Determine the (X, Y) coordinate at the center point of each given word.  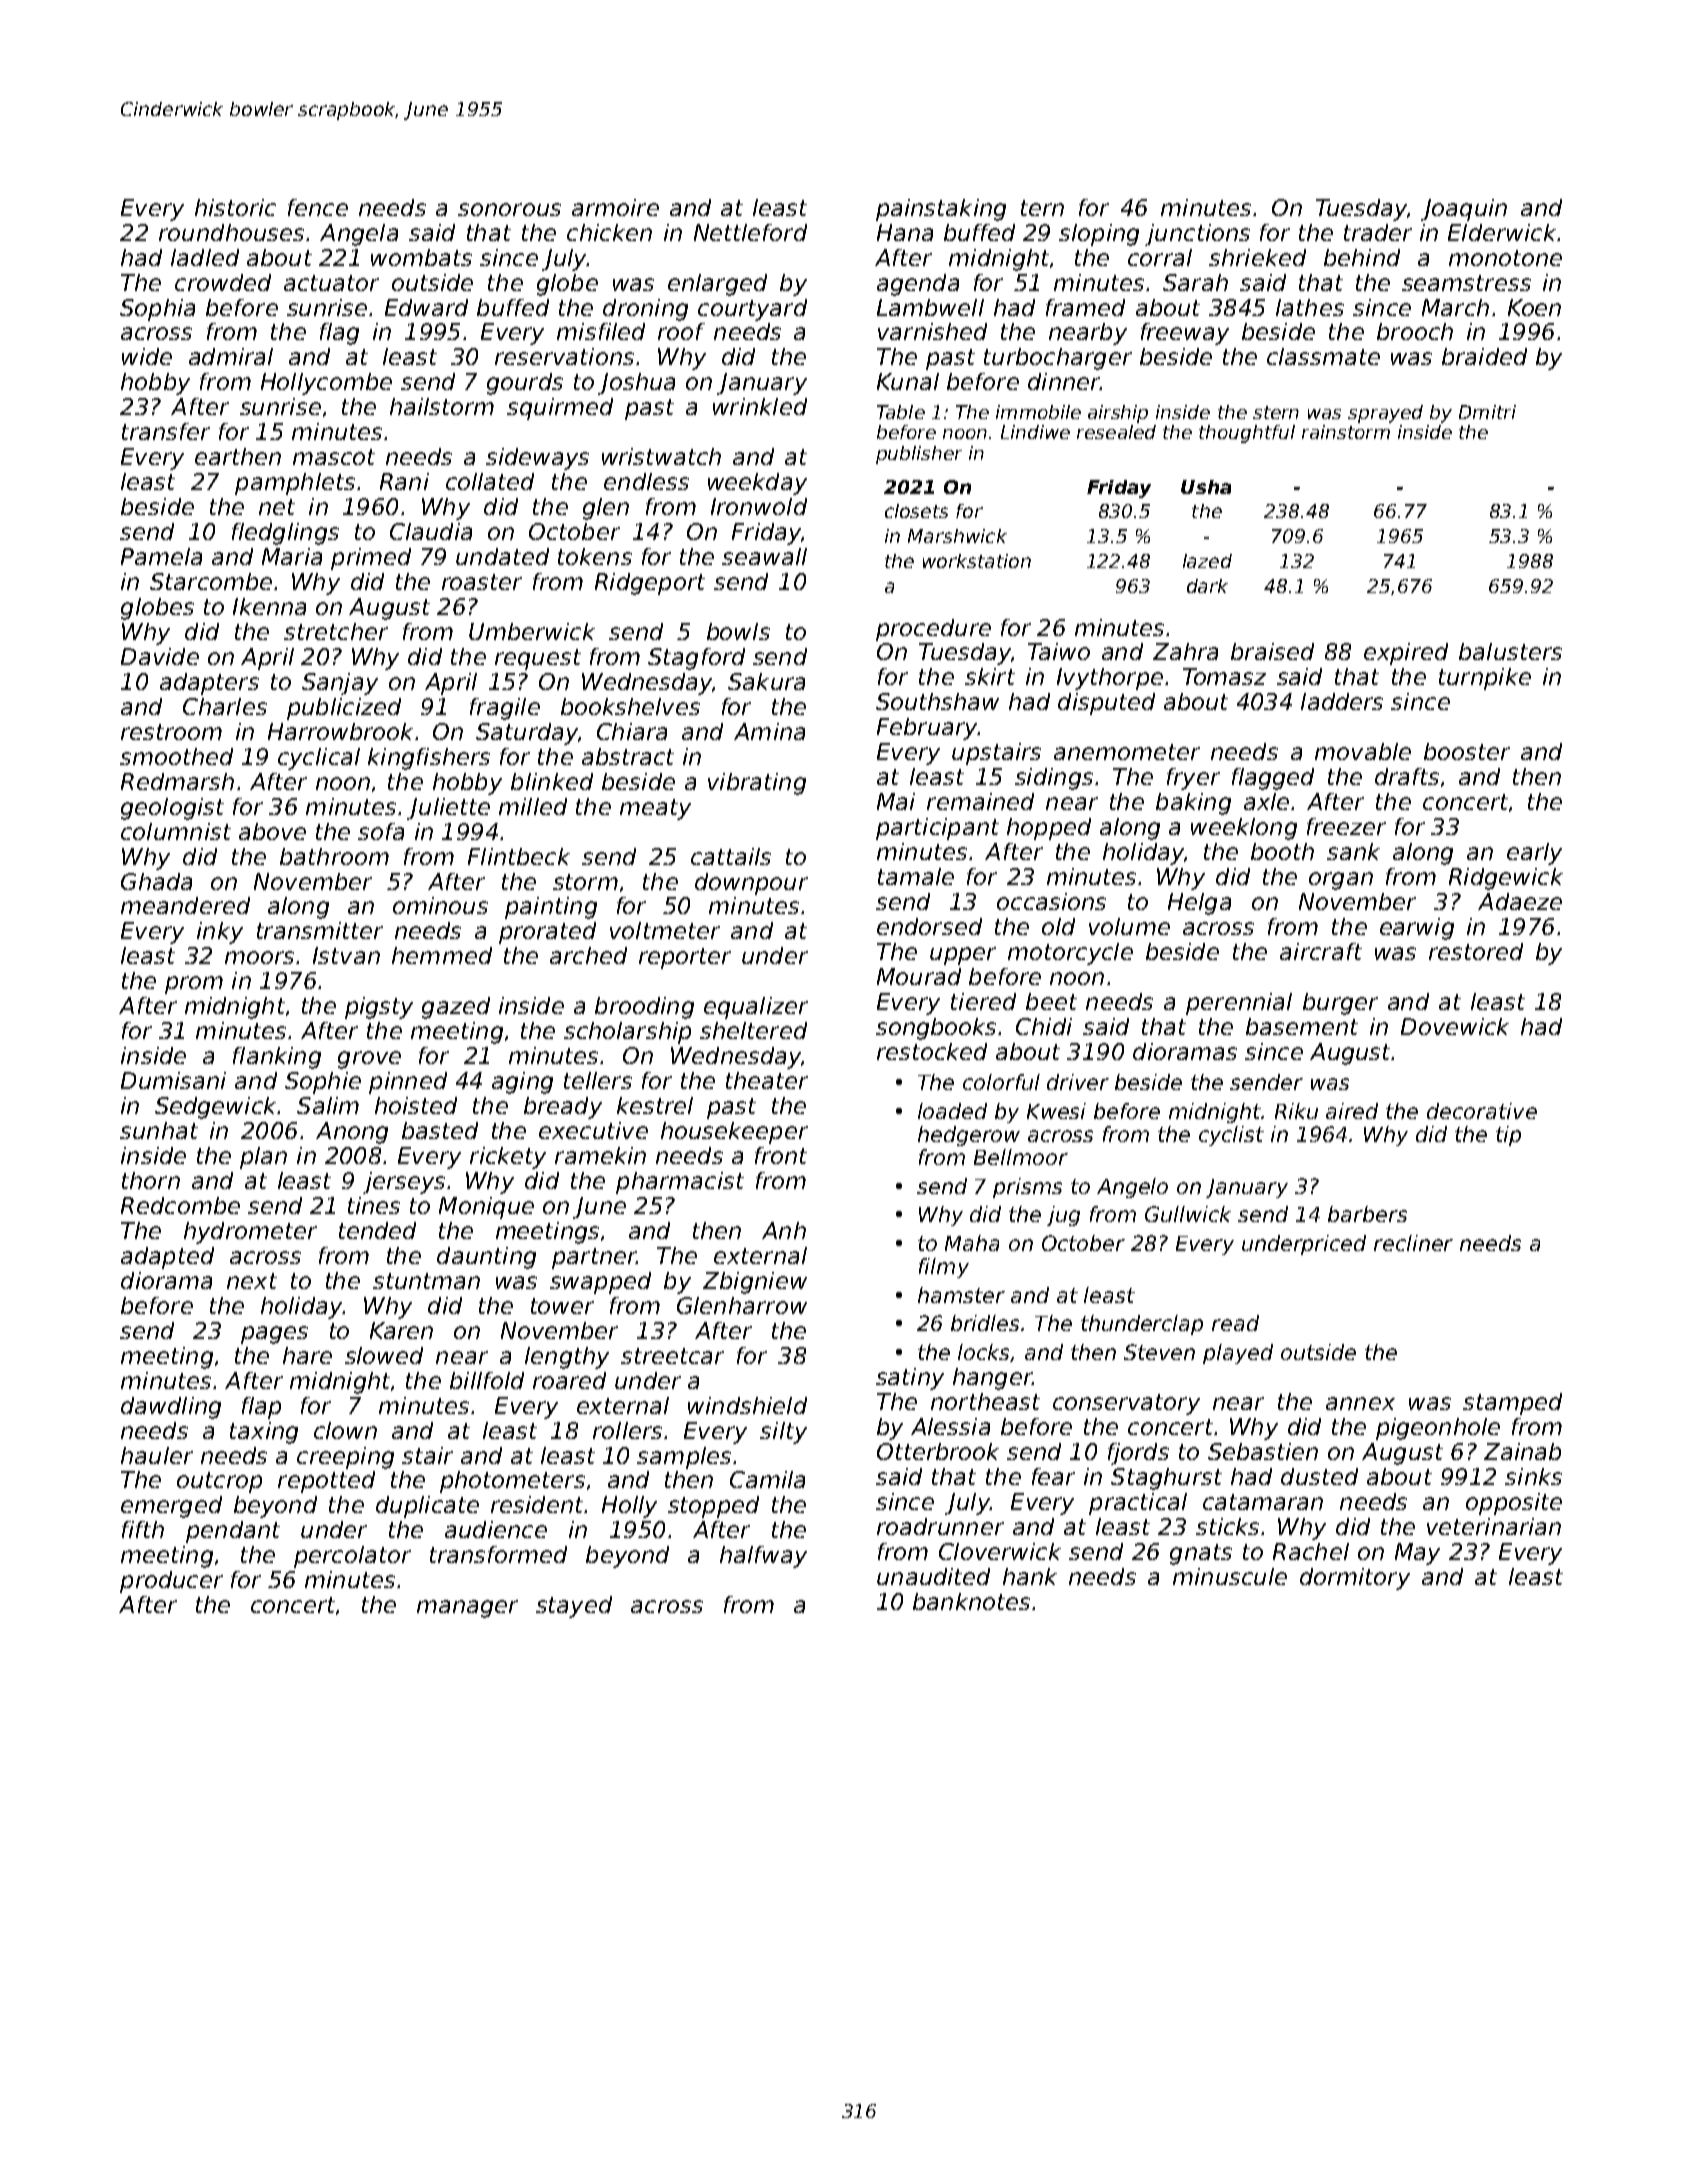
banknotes (971, 1601)
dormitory (1355, 1579)
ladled (205, 257)
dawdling (171, 1408)
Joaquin (1464, 210)
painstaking (941, 210)
